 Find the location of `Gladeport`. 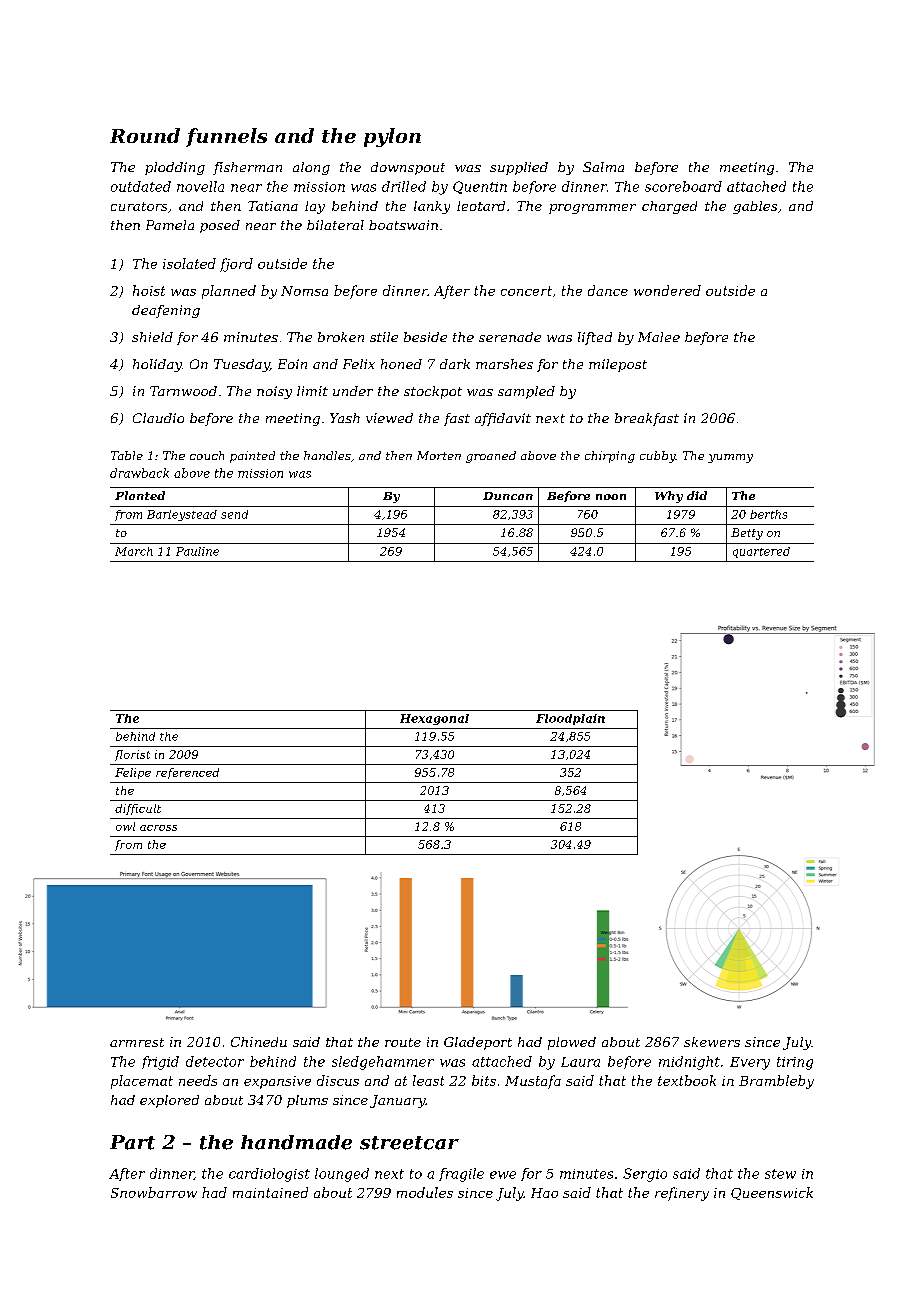

Gladeport is located at coordinates (478, 1043).
